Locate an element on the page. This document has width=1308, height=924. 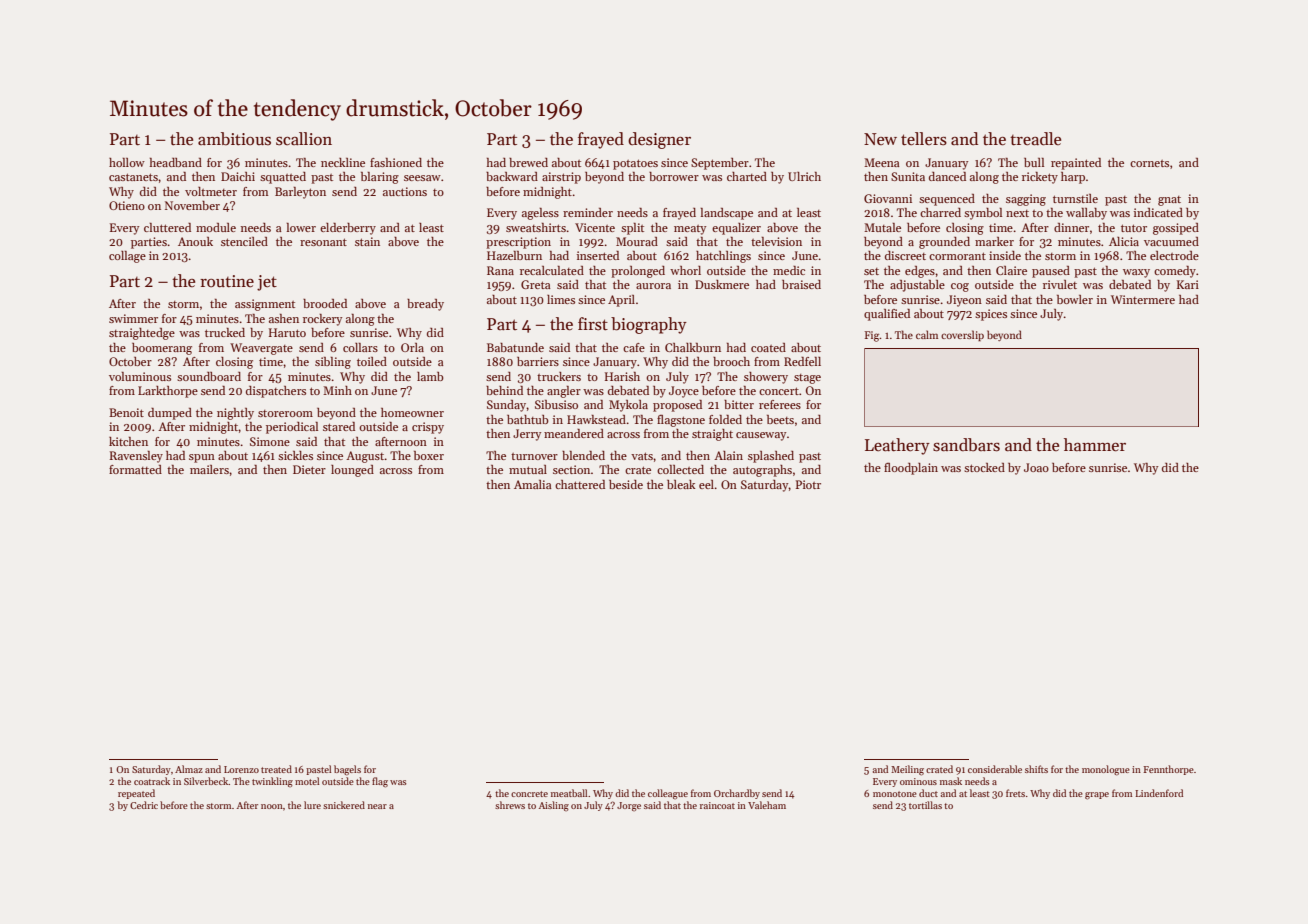
meatball is located at coordinates (569, 793).
